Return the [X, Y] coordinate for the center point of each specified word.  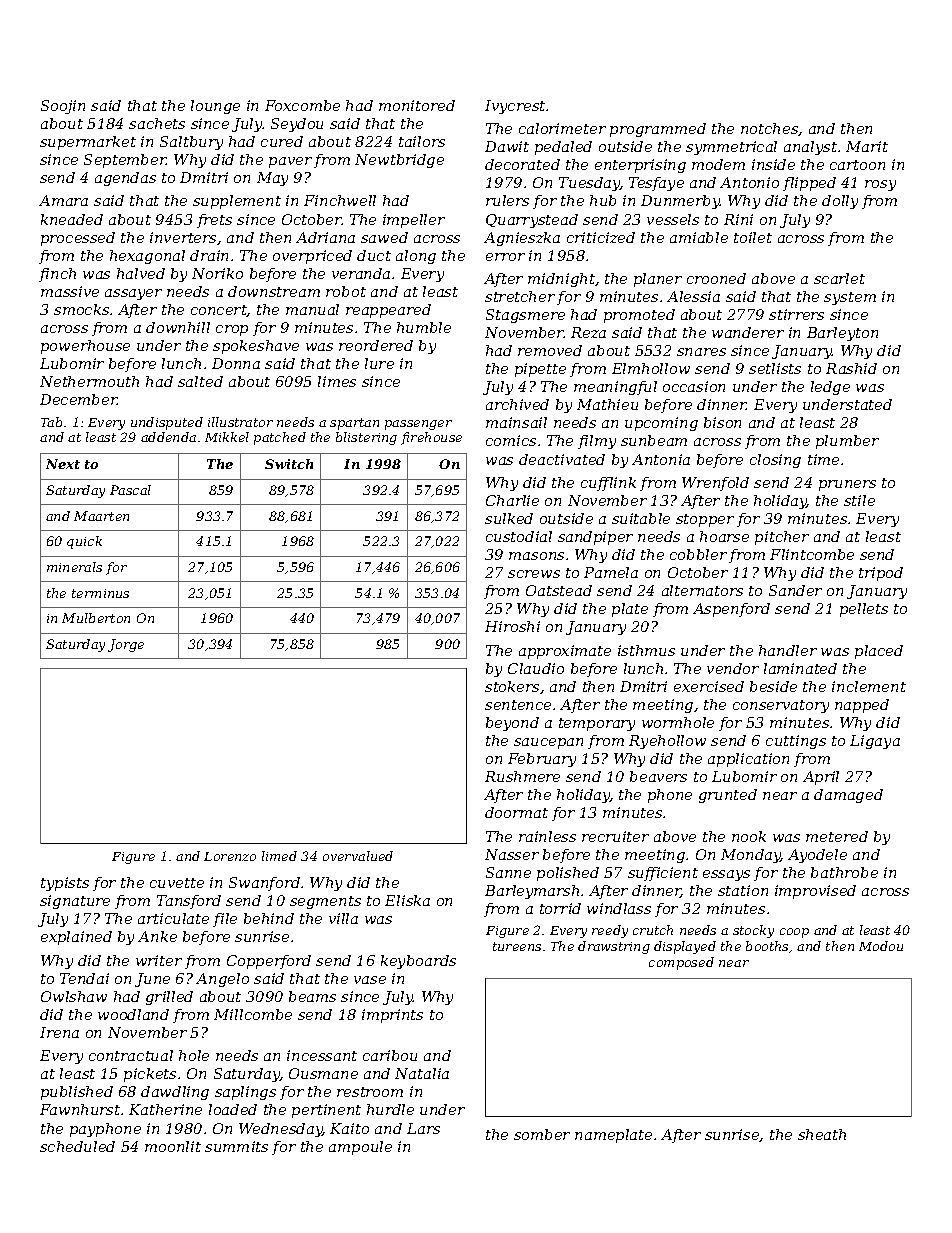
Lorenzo [230, 856]
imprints [392, 1016]
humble [424, 327]
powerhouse [85, 347]
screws [534, 574]
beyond [512, 724]
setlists [775, 368]
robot [346, 291]
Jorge [126, 645]
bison [722, 422]
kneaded [72, 219]
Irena [59, 1032]
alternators [702, 590]
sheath [822, 1134]
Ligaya [875, 742]
